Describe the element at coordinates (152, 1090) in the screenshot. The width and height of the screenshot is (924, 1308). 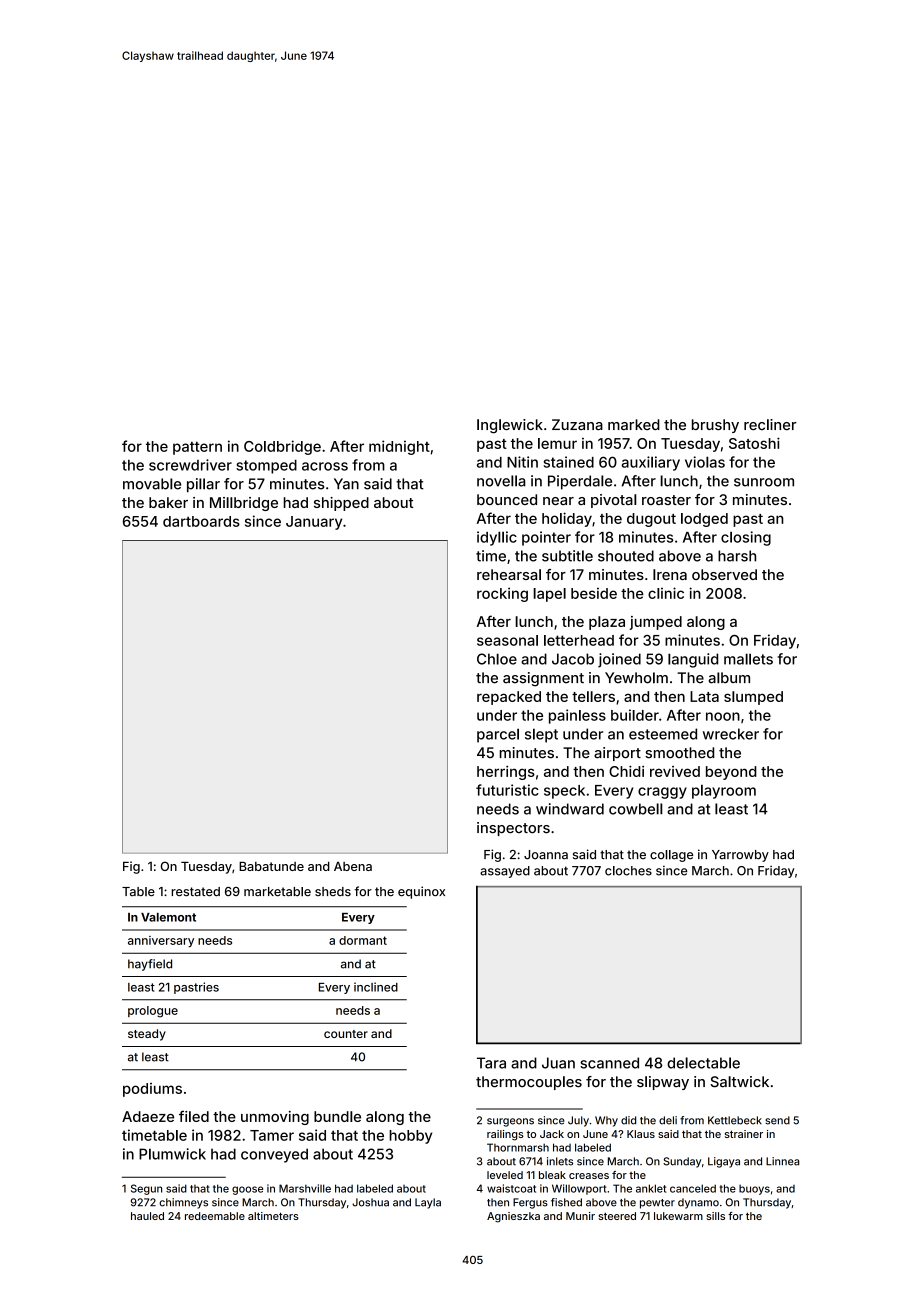
I see `podiums` at that location.
